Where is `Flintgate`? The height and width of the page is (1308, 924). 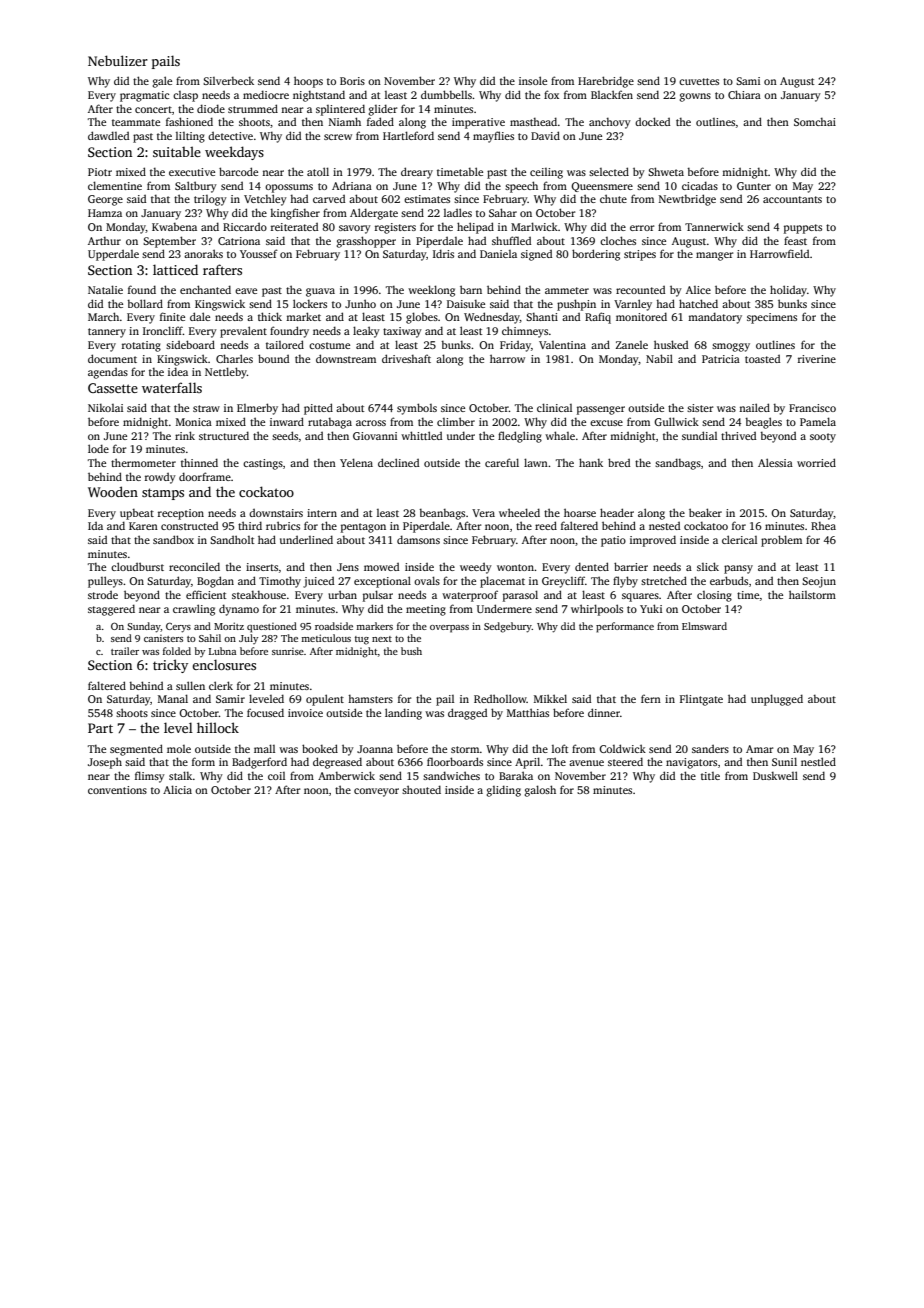 Flintgate is located at coordinates (701, 700).
